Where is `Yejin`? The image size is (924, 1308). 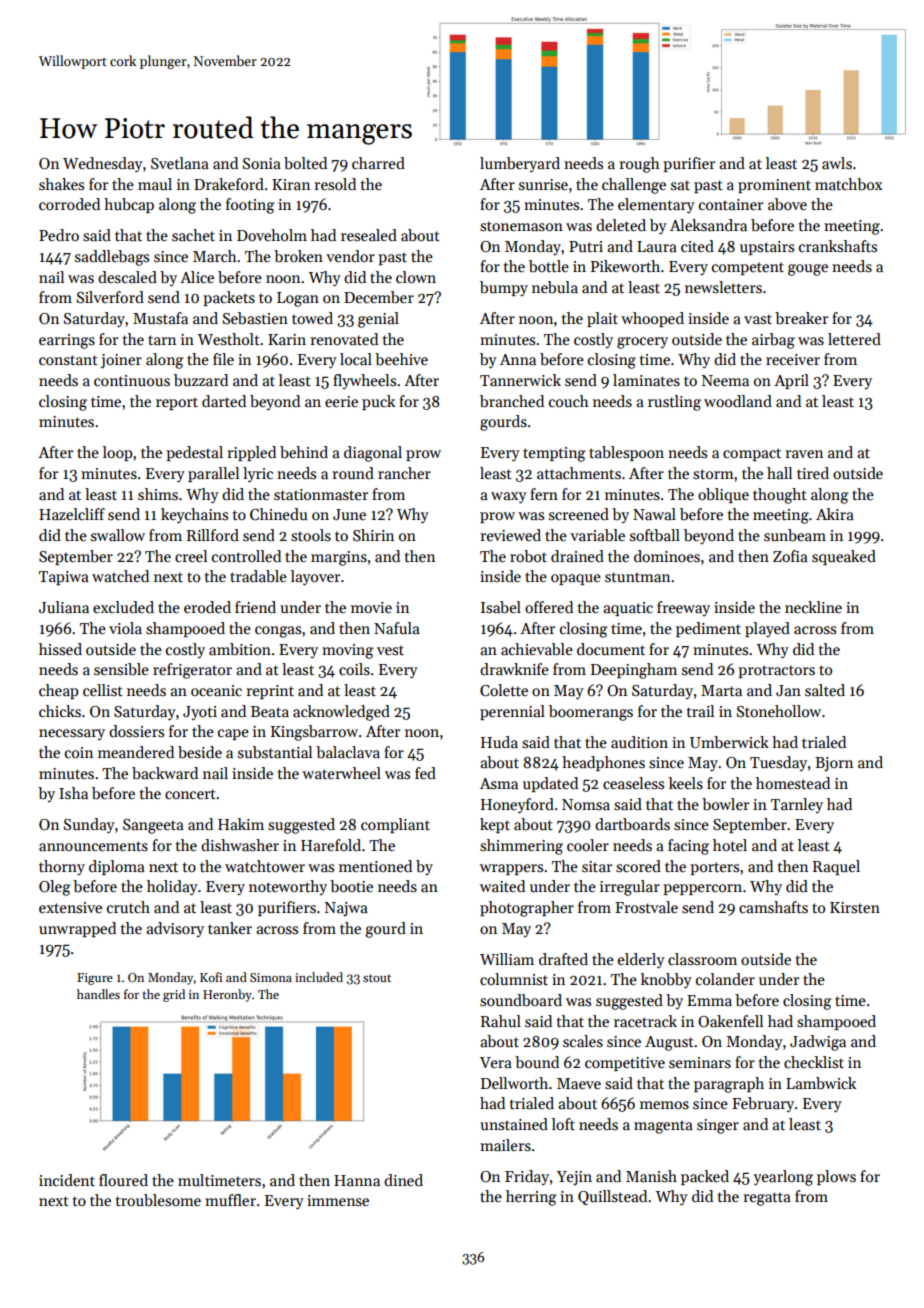
Yejin is located at coordinates (574, 1178).
